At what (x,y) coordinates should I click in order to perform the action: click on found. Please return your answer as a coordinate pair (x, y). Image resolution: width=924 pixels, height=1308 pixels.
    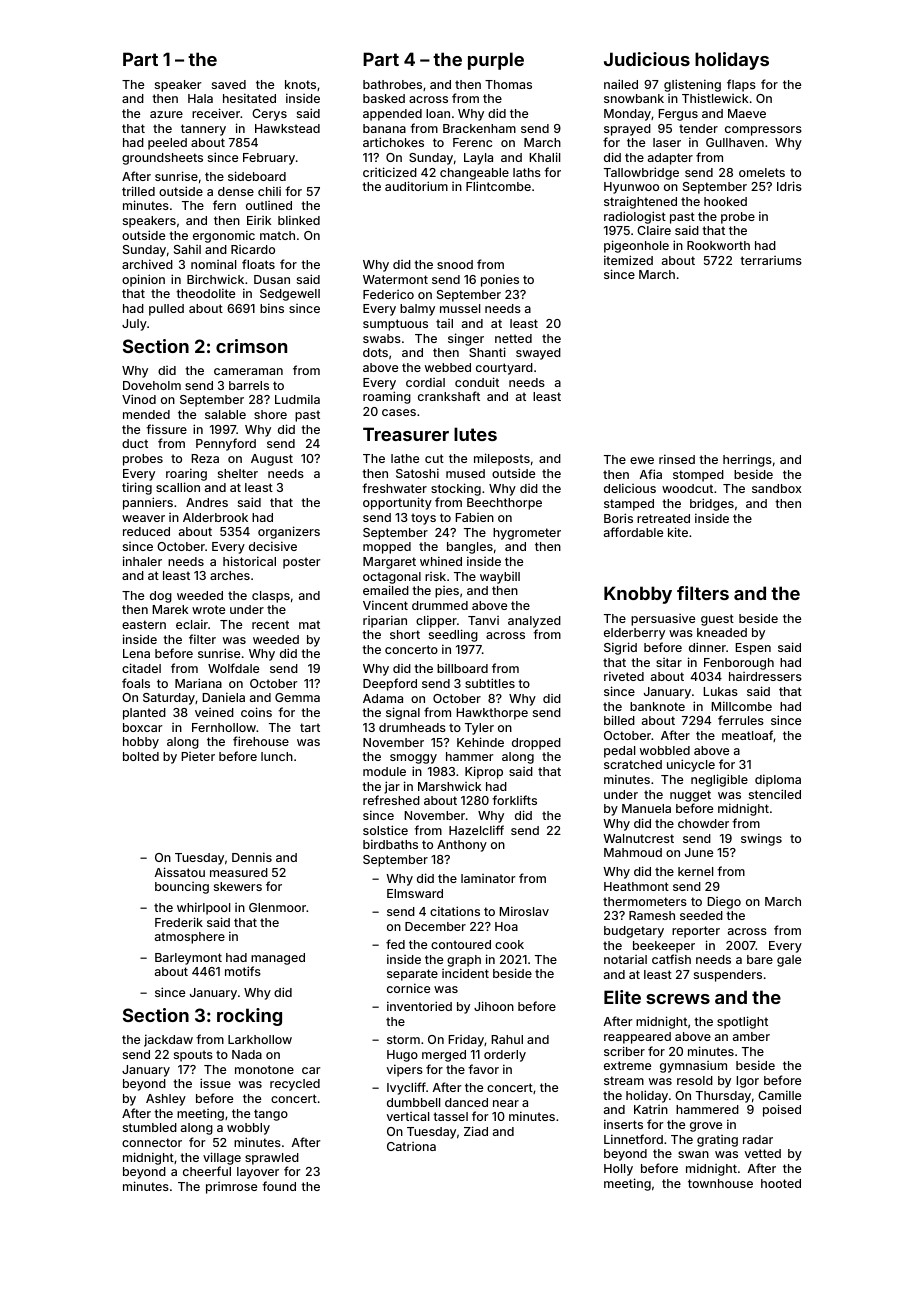
    Looking at the image, I should click on (279, 1186).
